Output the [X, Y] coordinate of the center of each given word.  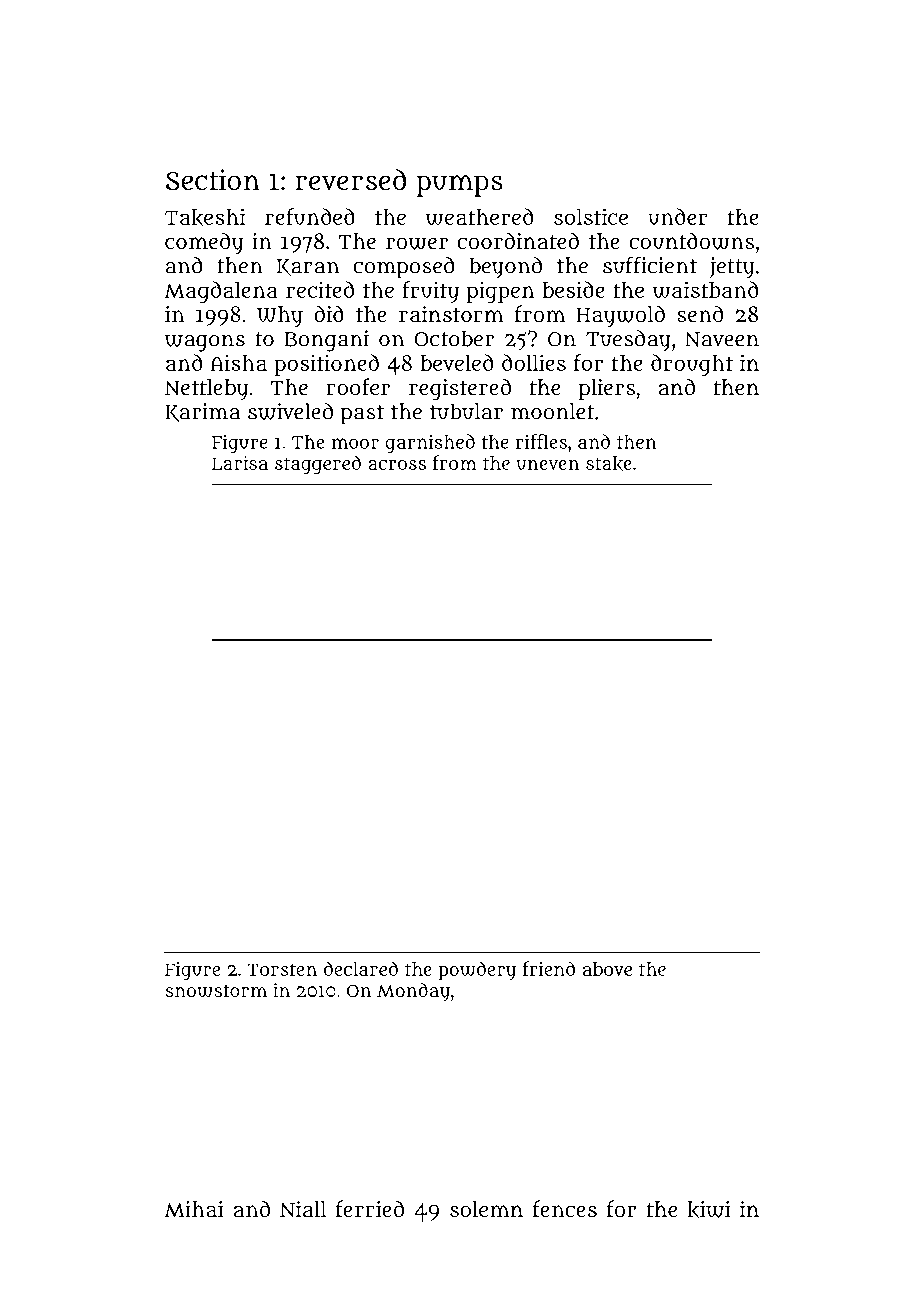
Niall [303, 1209]
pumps [459, 186]
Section [213, 180]
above [607, 969]
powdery [477, 971]
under [678, 216]
